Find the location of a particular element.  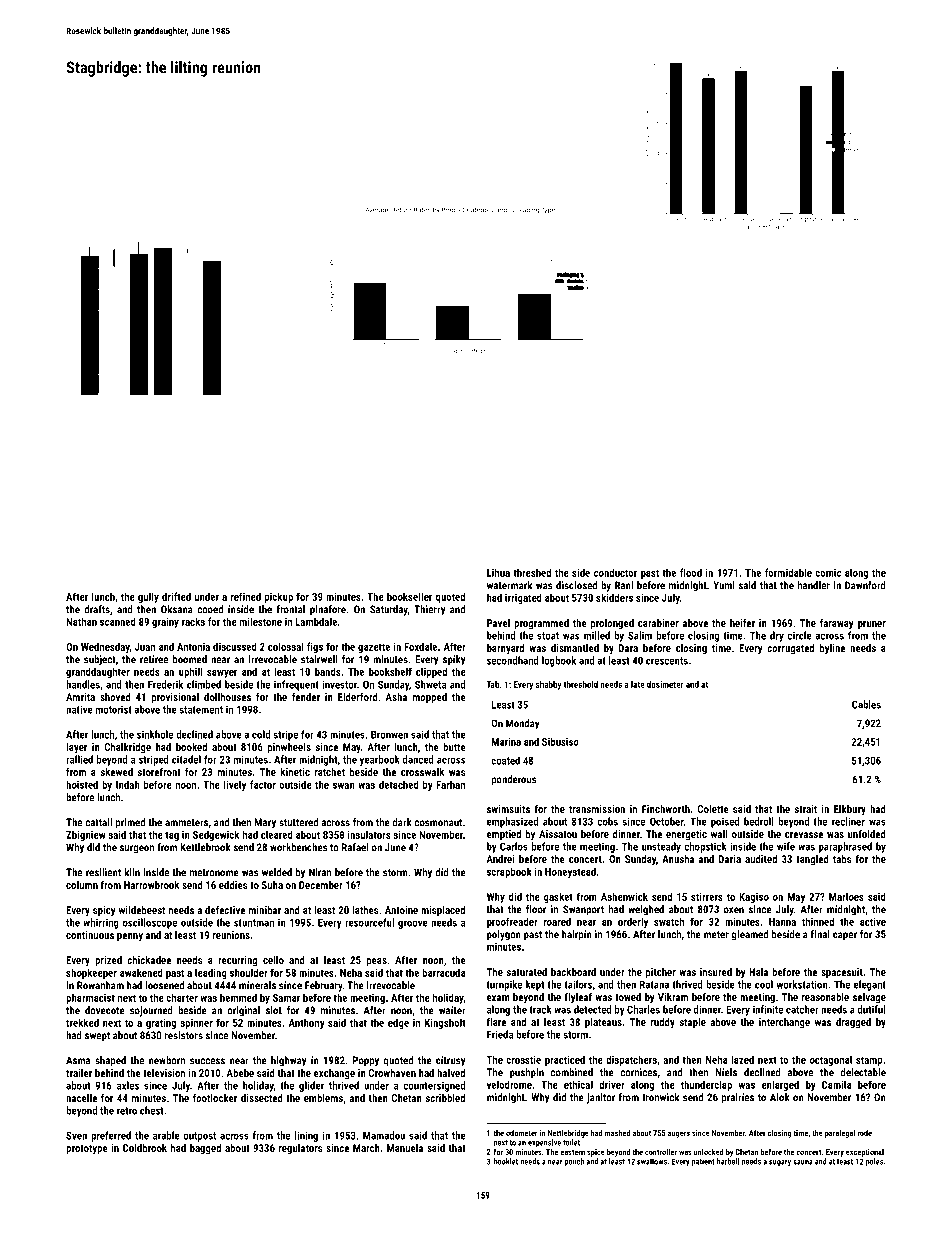

Cables is located at coordinates (866, 704).
